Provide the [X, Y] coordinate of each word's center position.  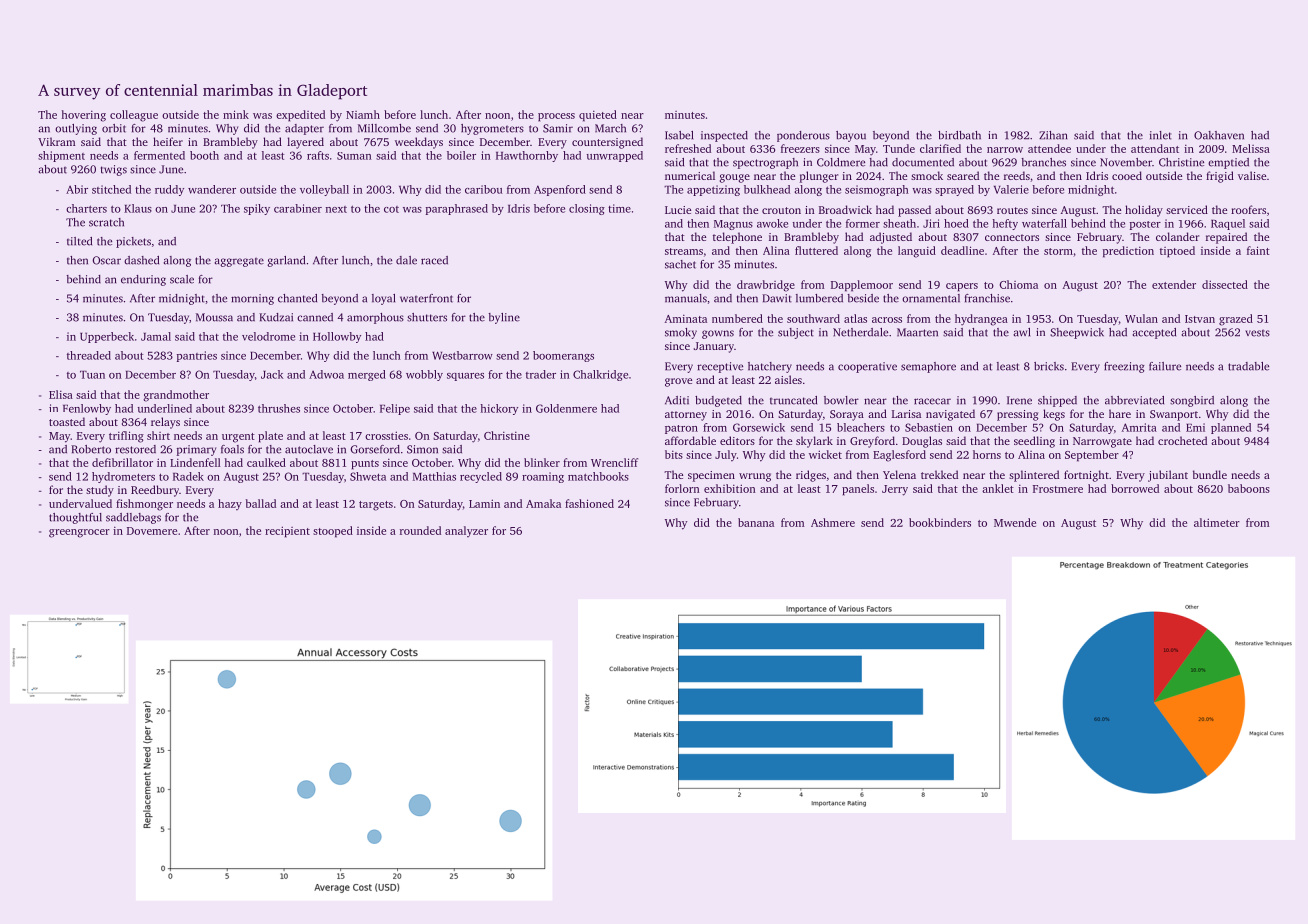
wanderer [212, 189]
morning [252, 299]
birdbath [959, 135]
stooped [333, 532]
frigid [1220, 177]
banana [756, 522]
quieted [598, 116]
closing [587, 209]
